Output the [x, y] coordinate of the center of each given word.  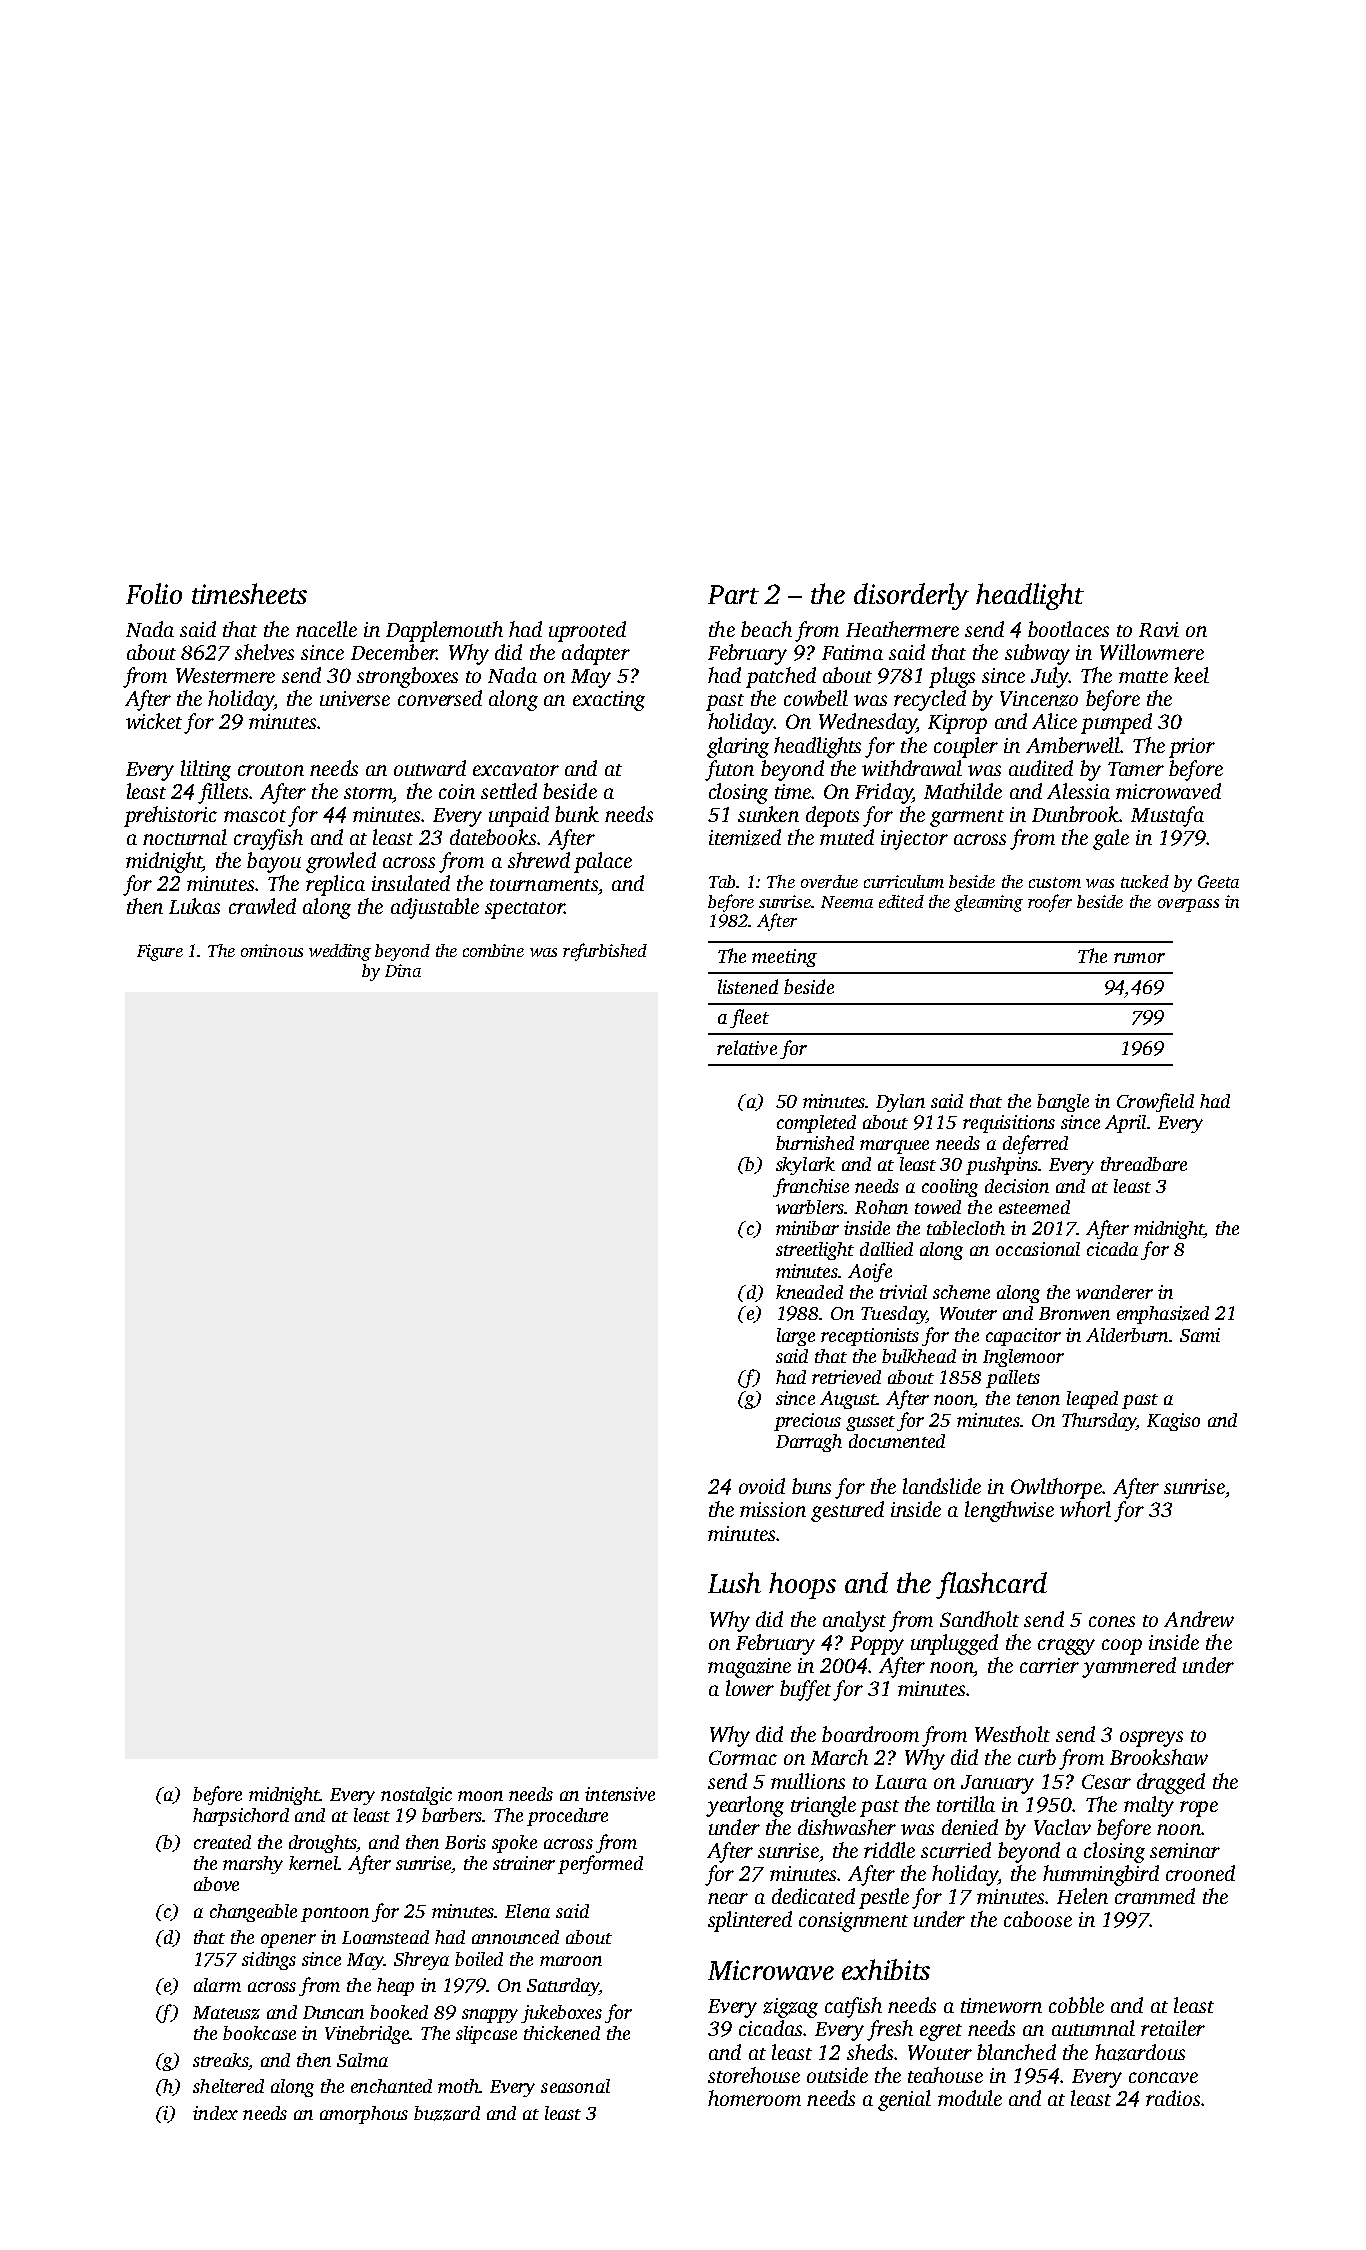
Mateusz [226, 2013]
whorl [1085, 1509]
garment [967, 818]
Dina [403, 970]
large [796, 1337]
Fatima [852, 652]
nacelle [326, 629]
